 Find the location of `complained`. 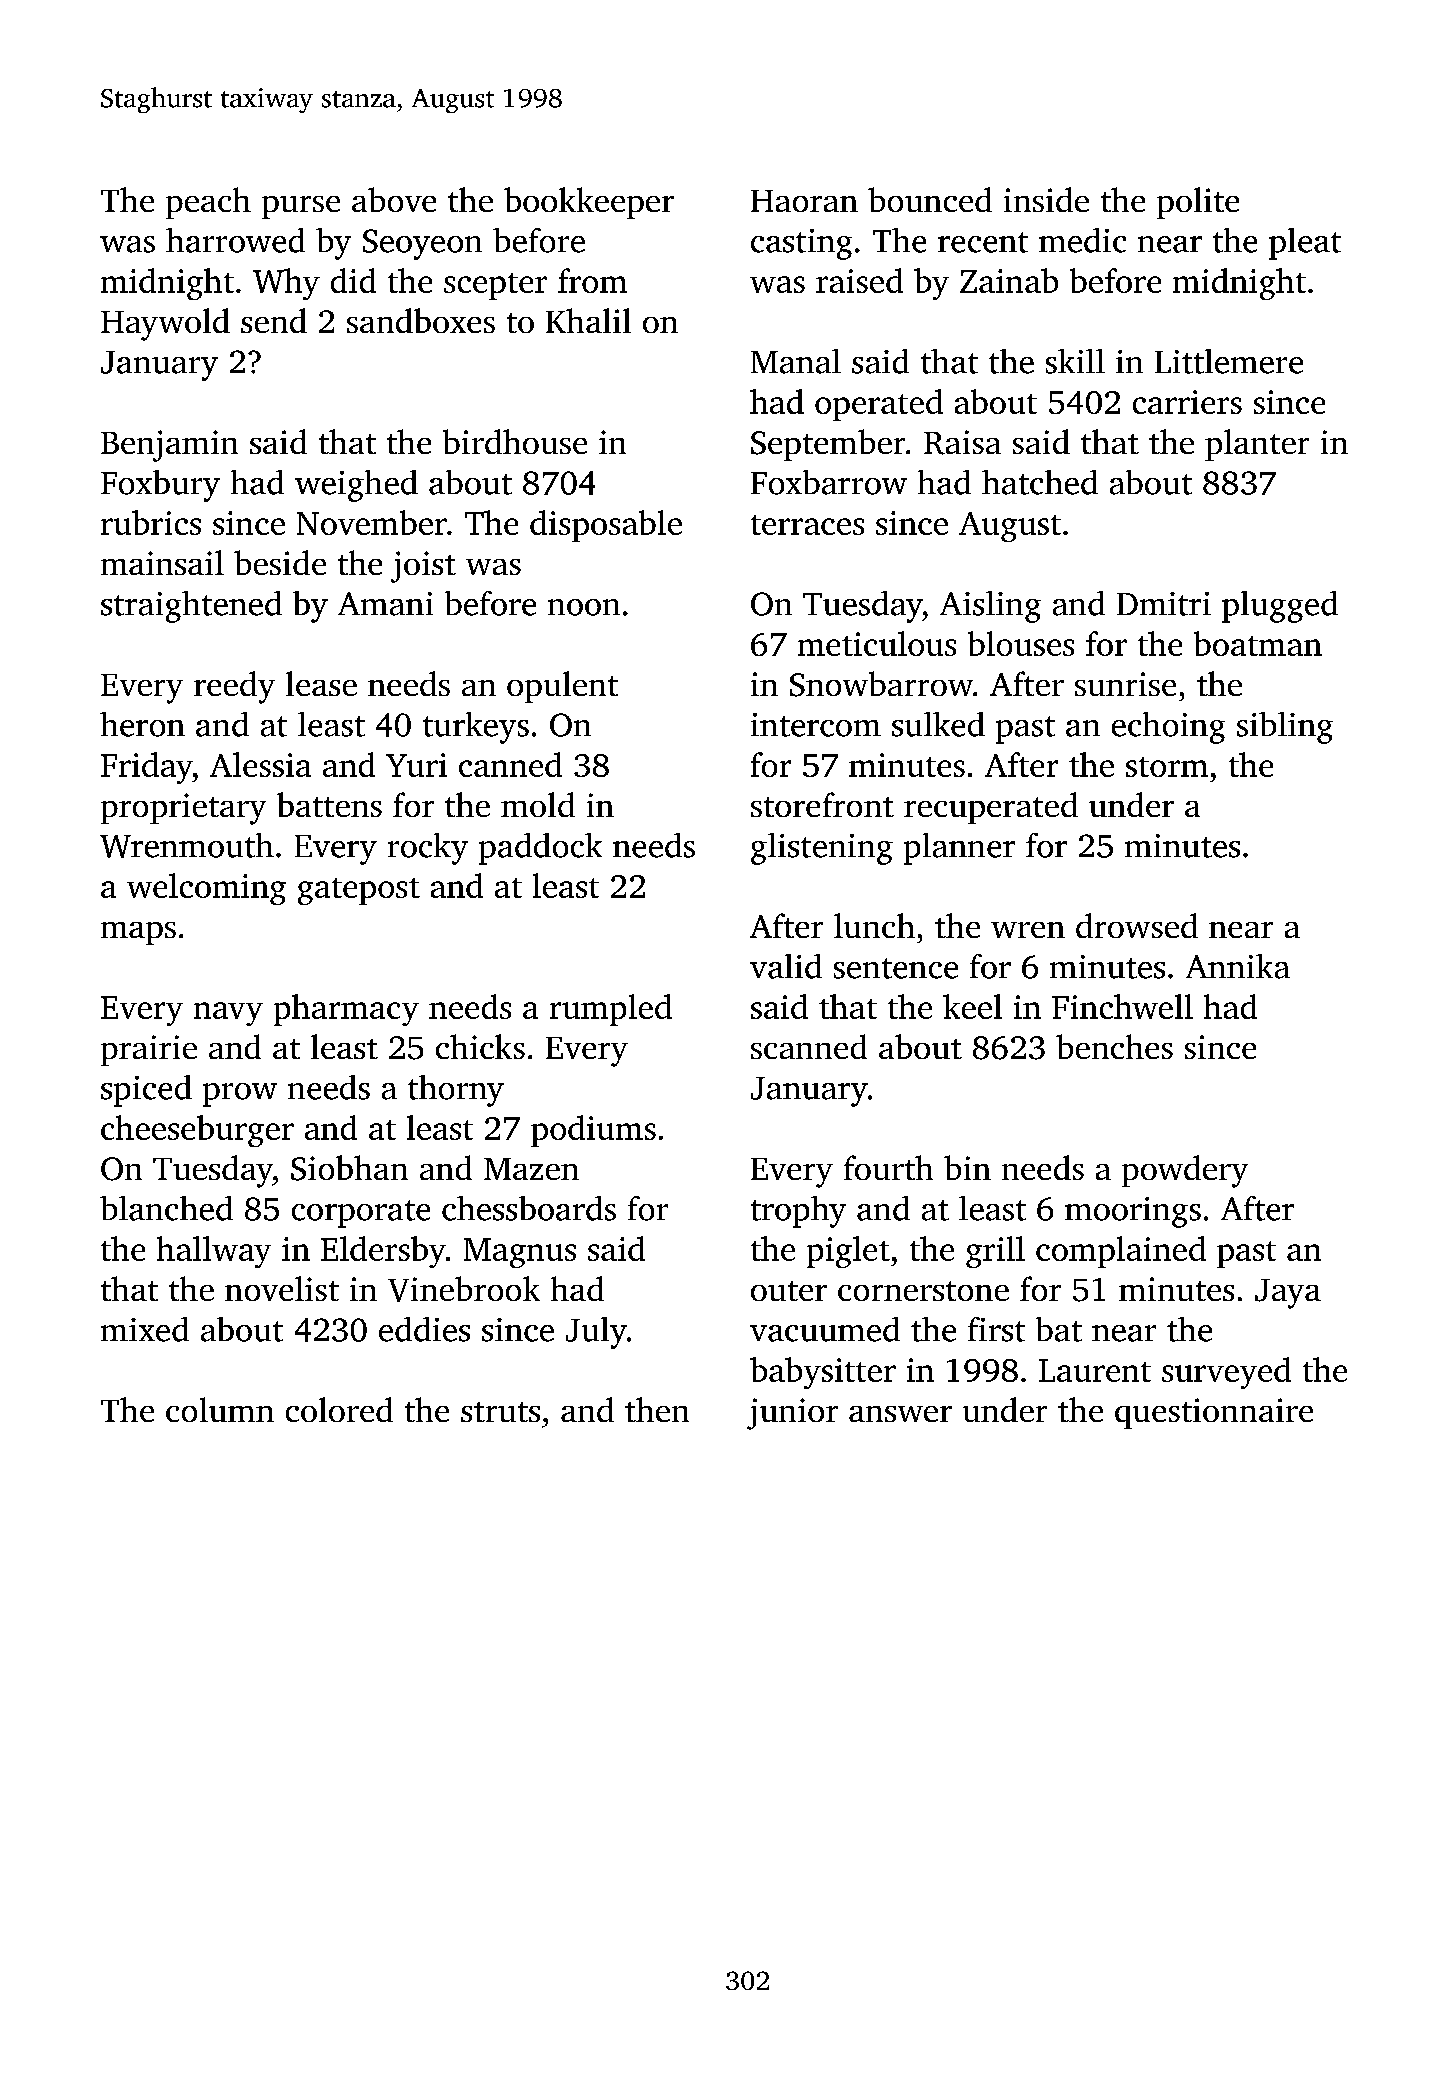

complained is located at coordinates (1121, 1252).
